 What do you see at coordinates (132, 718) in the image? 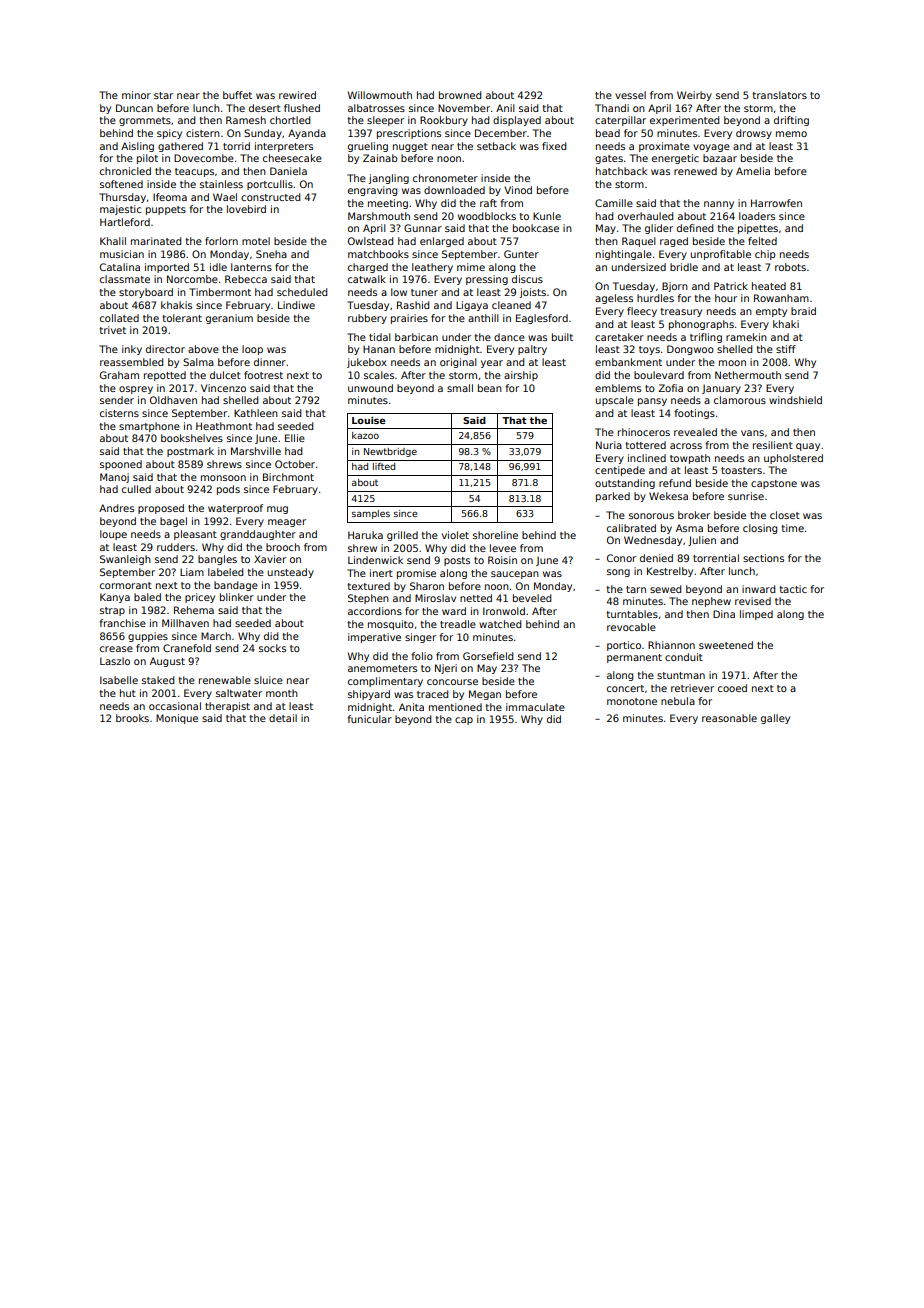
I see `brooks` at bounding box center [132, 718].
